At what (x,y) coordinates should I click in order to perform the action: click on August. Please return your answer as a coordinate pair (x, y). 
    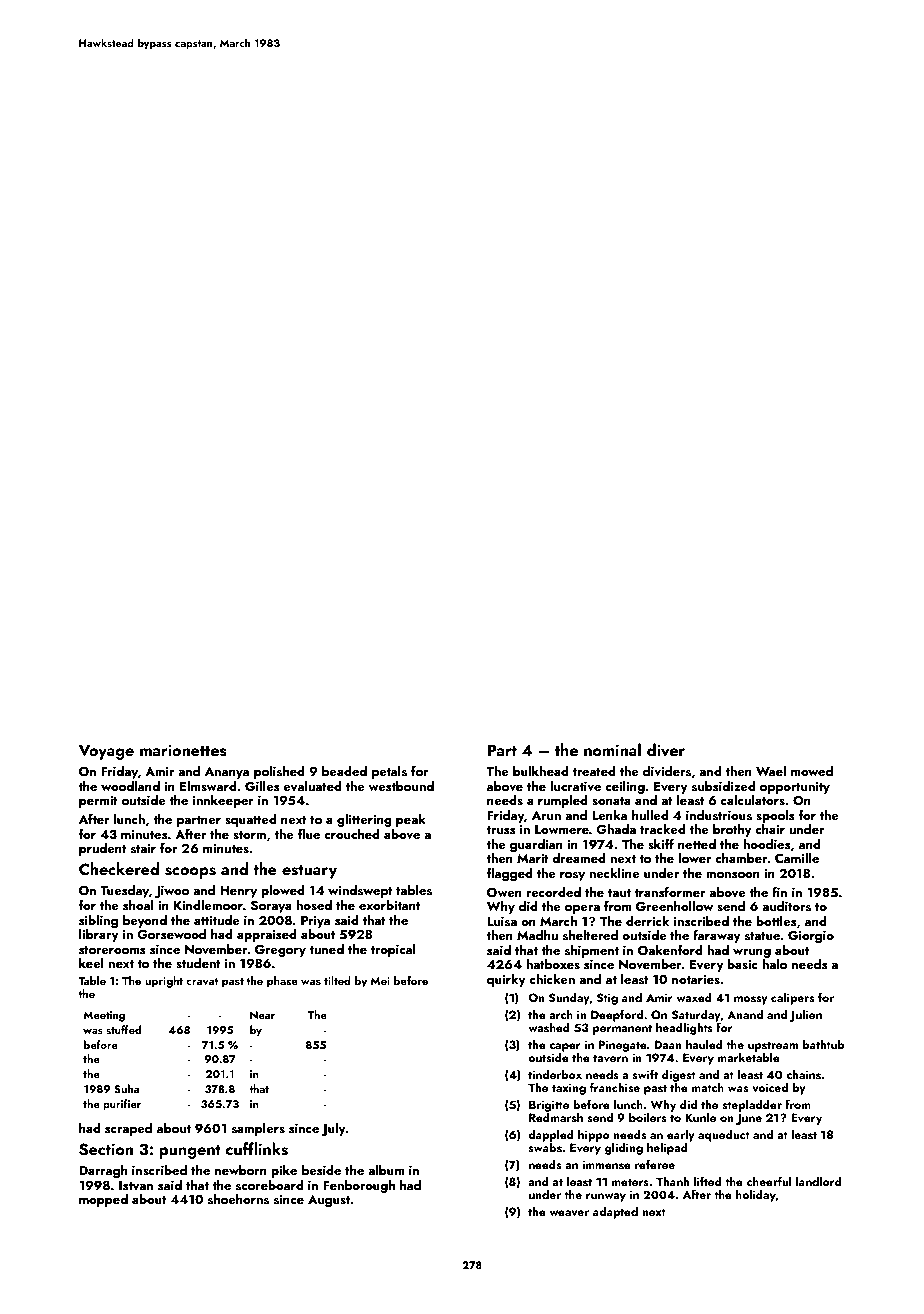
    Looking at the image, I should click on (329, 1201).
